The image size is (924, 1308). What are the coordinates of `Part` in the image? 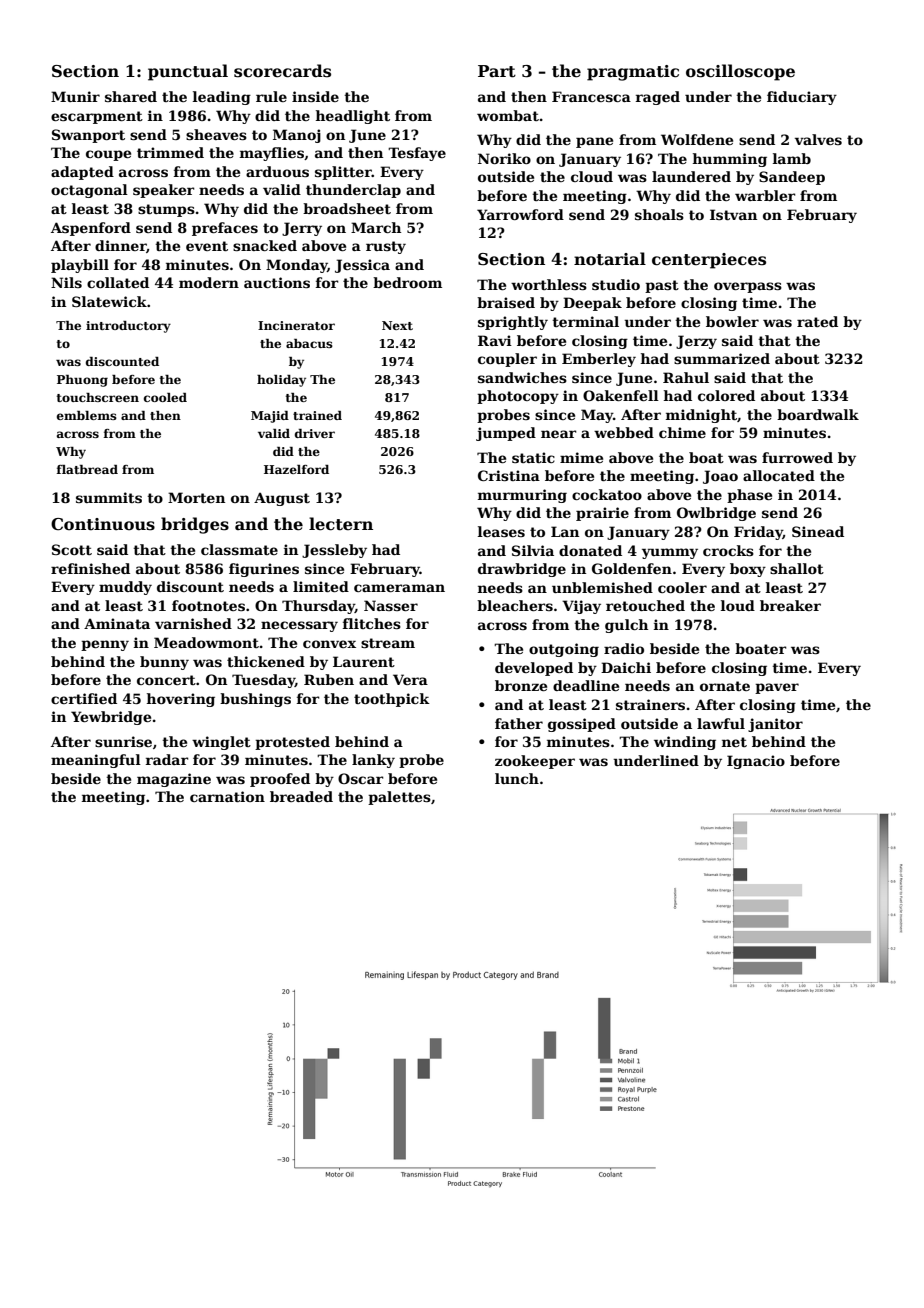 It's located at (497, 71).
